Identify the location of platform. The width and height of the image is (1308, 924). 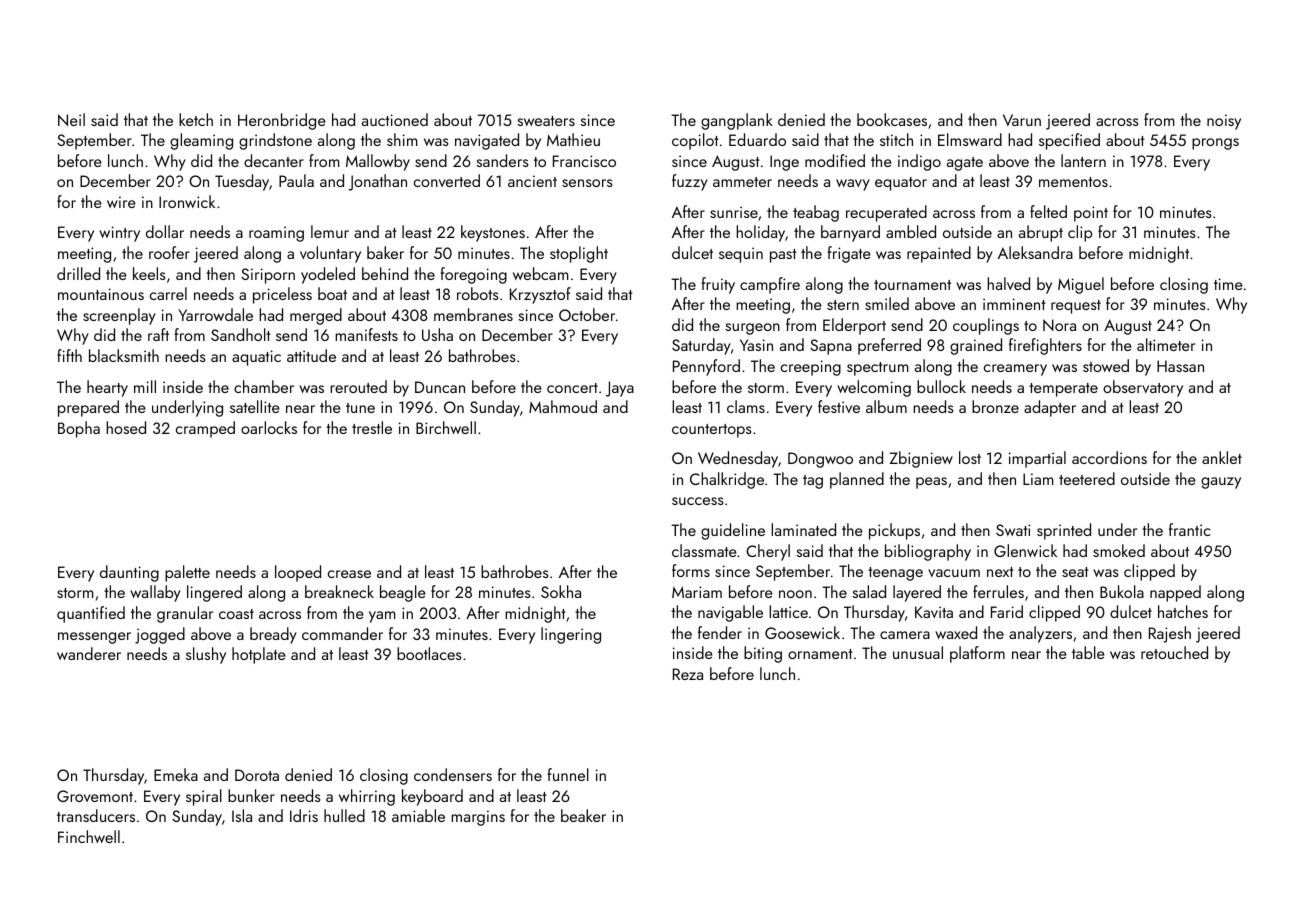
(977, 654).
